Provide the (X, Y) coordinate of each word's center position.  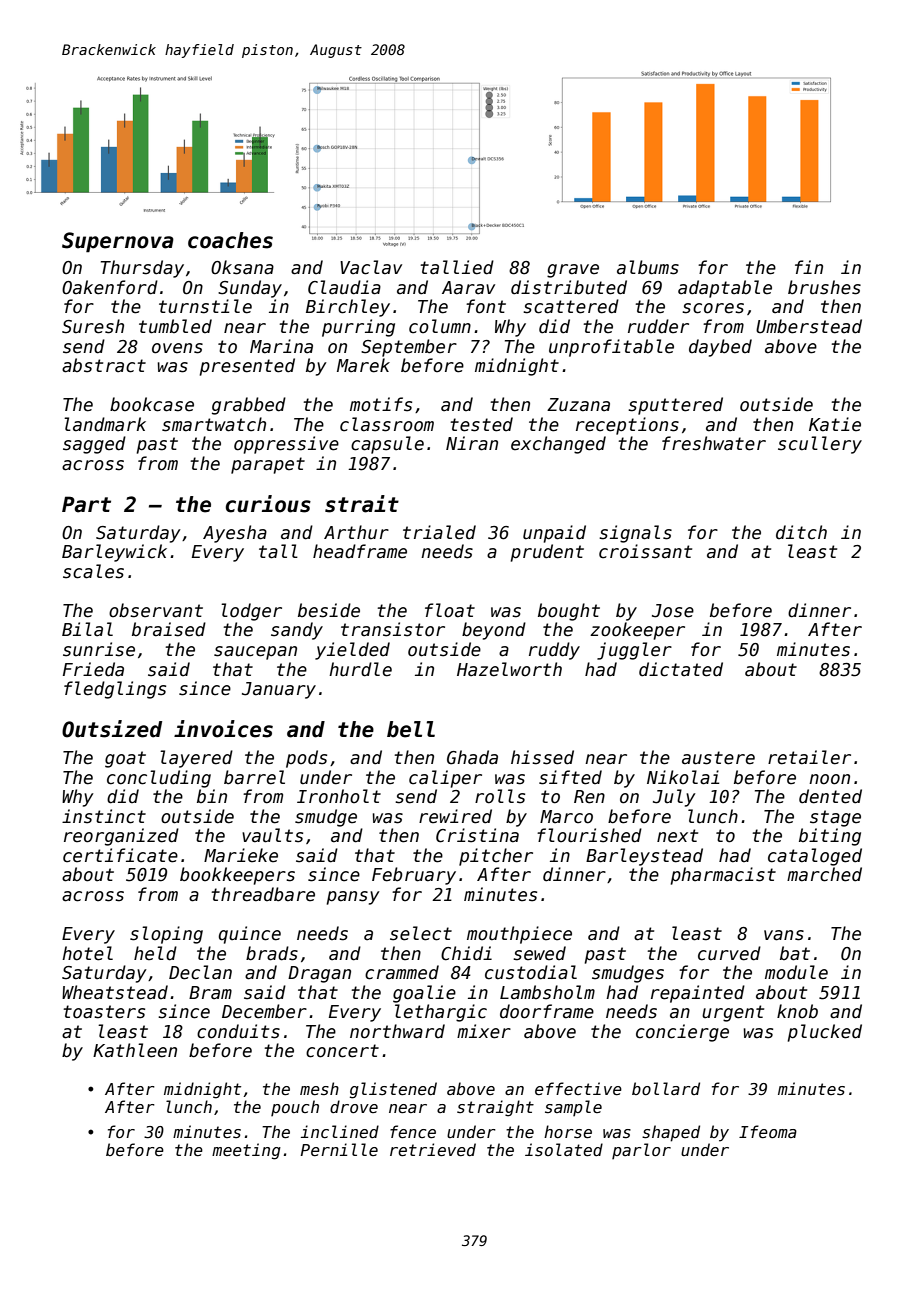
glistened (393, 1090)
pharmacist (723, 876)
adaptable (725, 289)
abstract (104, 365)
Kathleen (135, 1050)
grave (573, 271)
